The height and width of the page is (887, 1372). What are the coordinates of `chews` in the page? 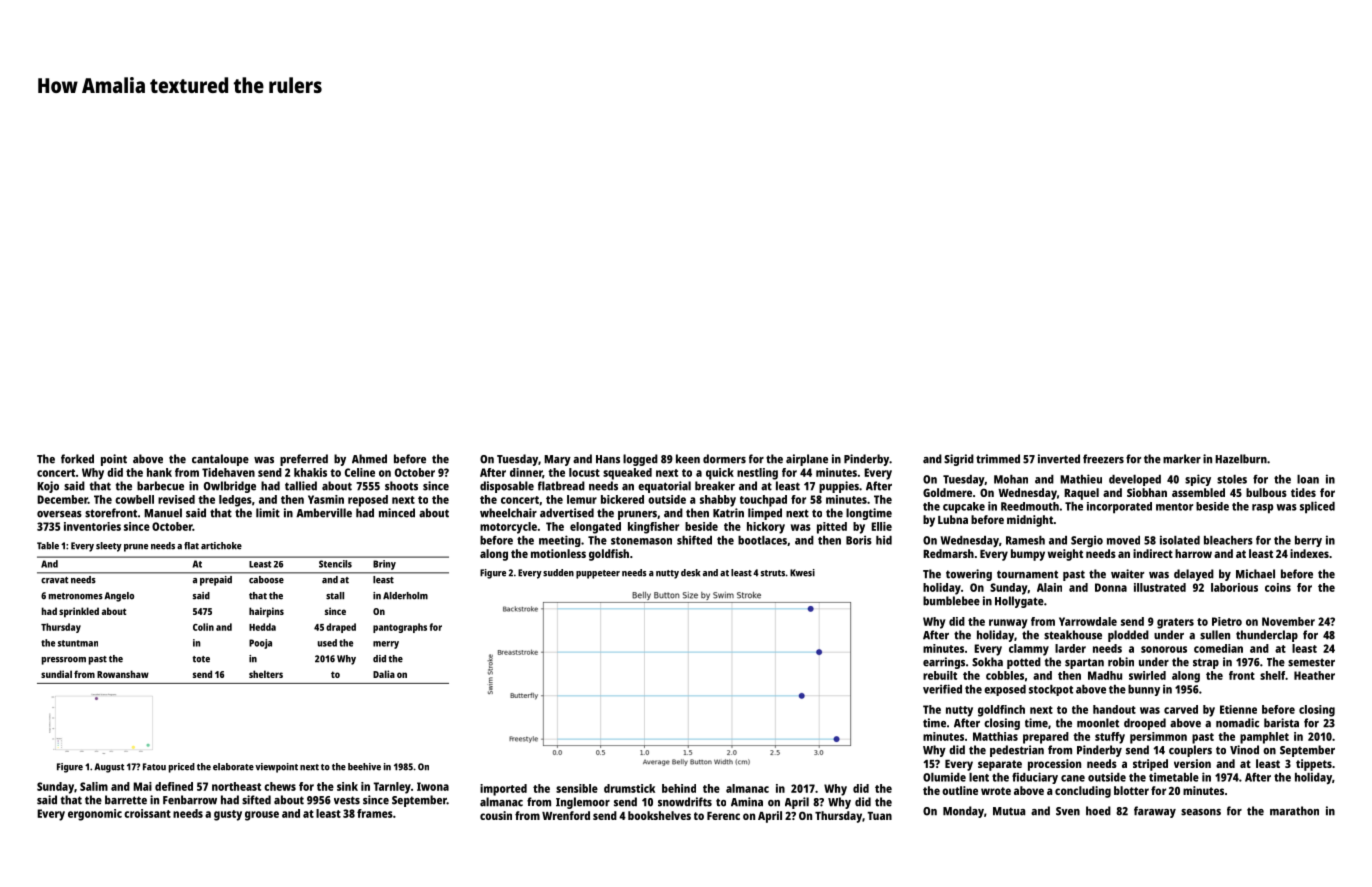 It's located at (280, 786).
